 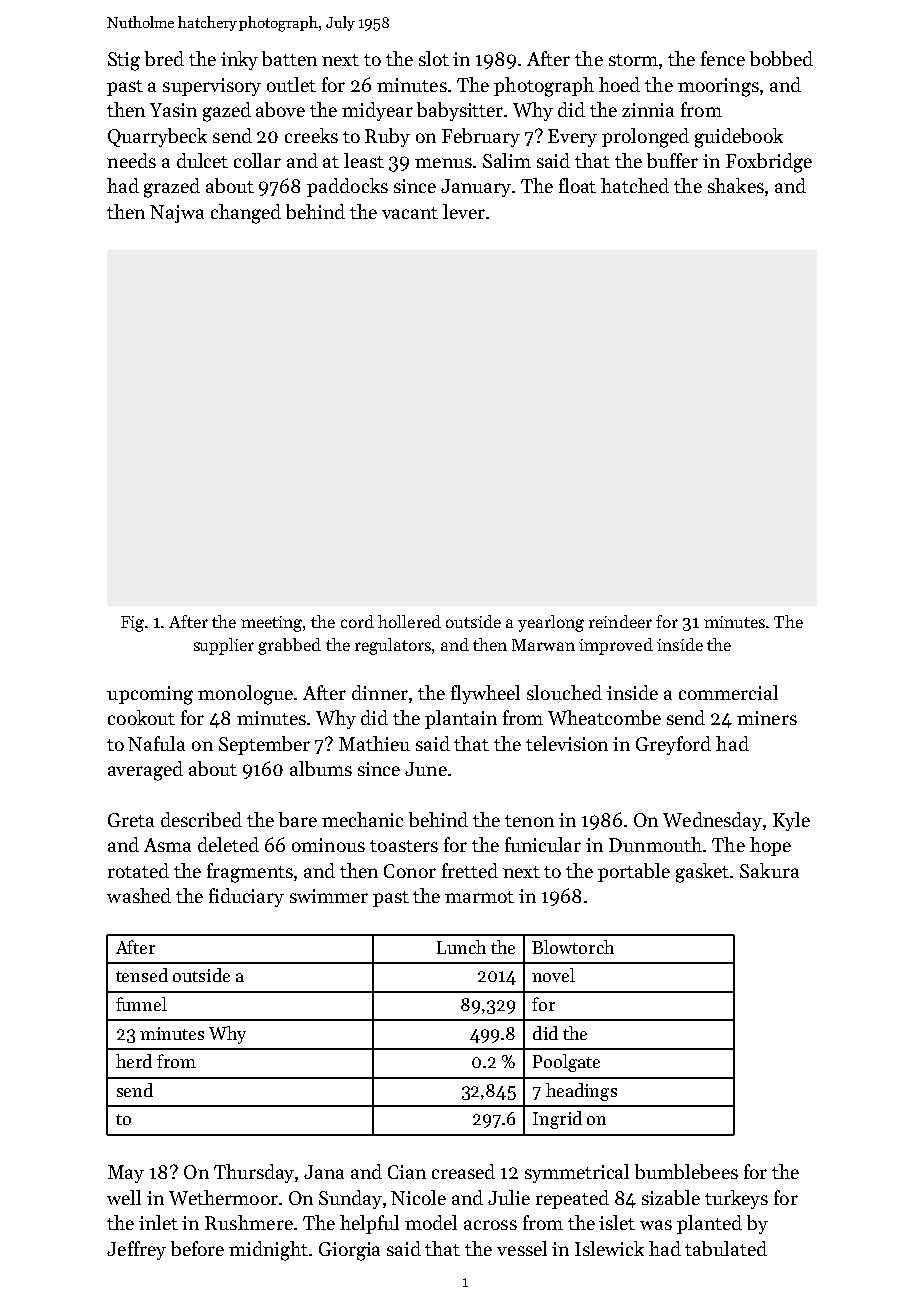 What do you see at coordinates (410, 871) in the screenshot?
I see `Conor` at bounding box center [410, 871].
